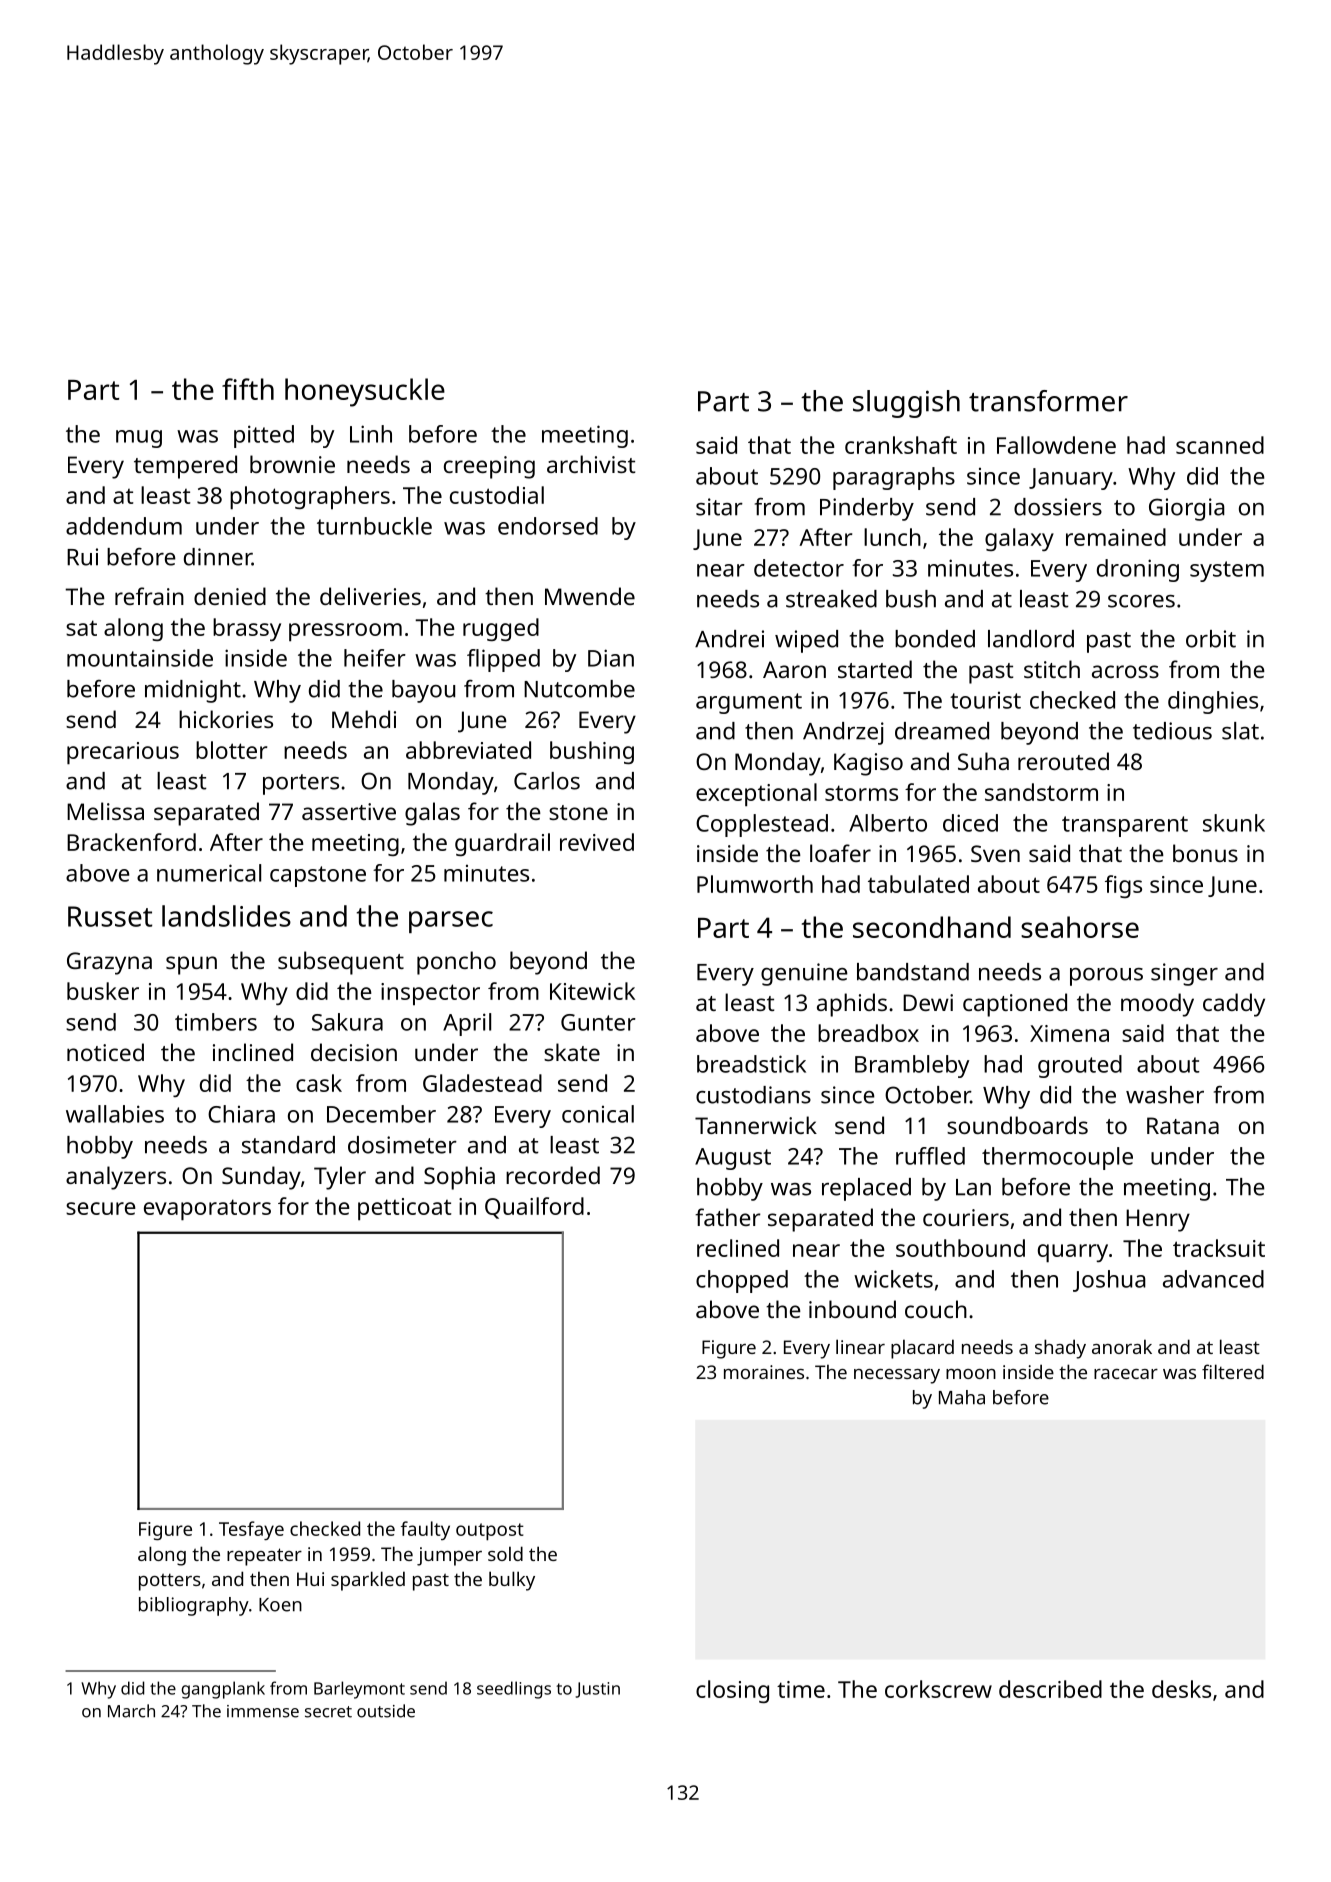 The width and height of the image is (1331, 1882). What do you see at coordinates (892, 537) in the image?
I see `lunch` at bounding box center [892, 537].
